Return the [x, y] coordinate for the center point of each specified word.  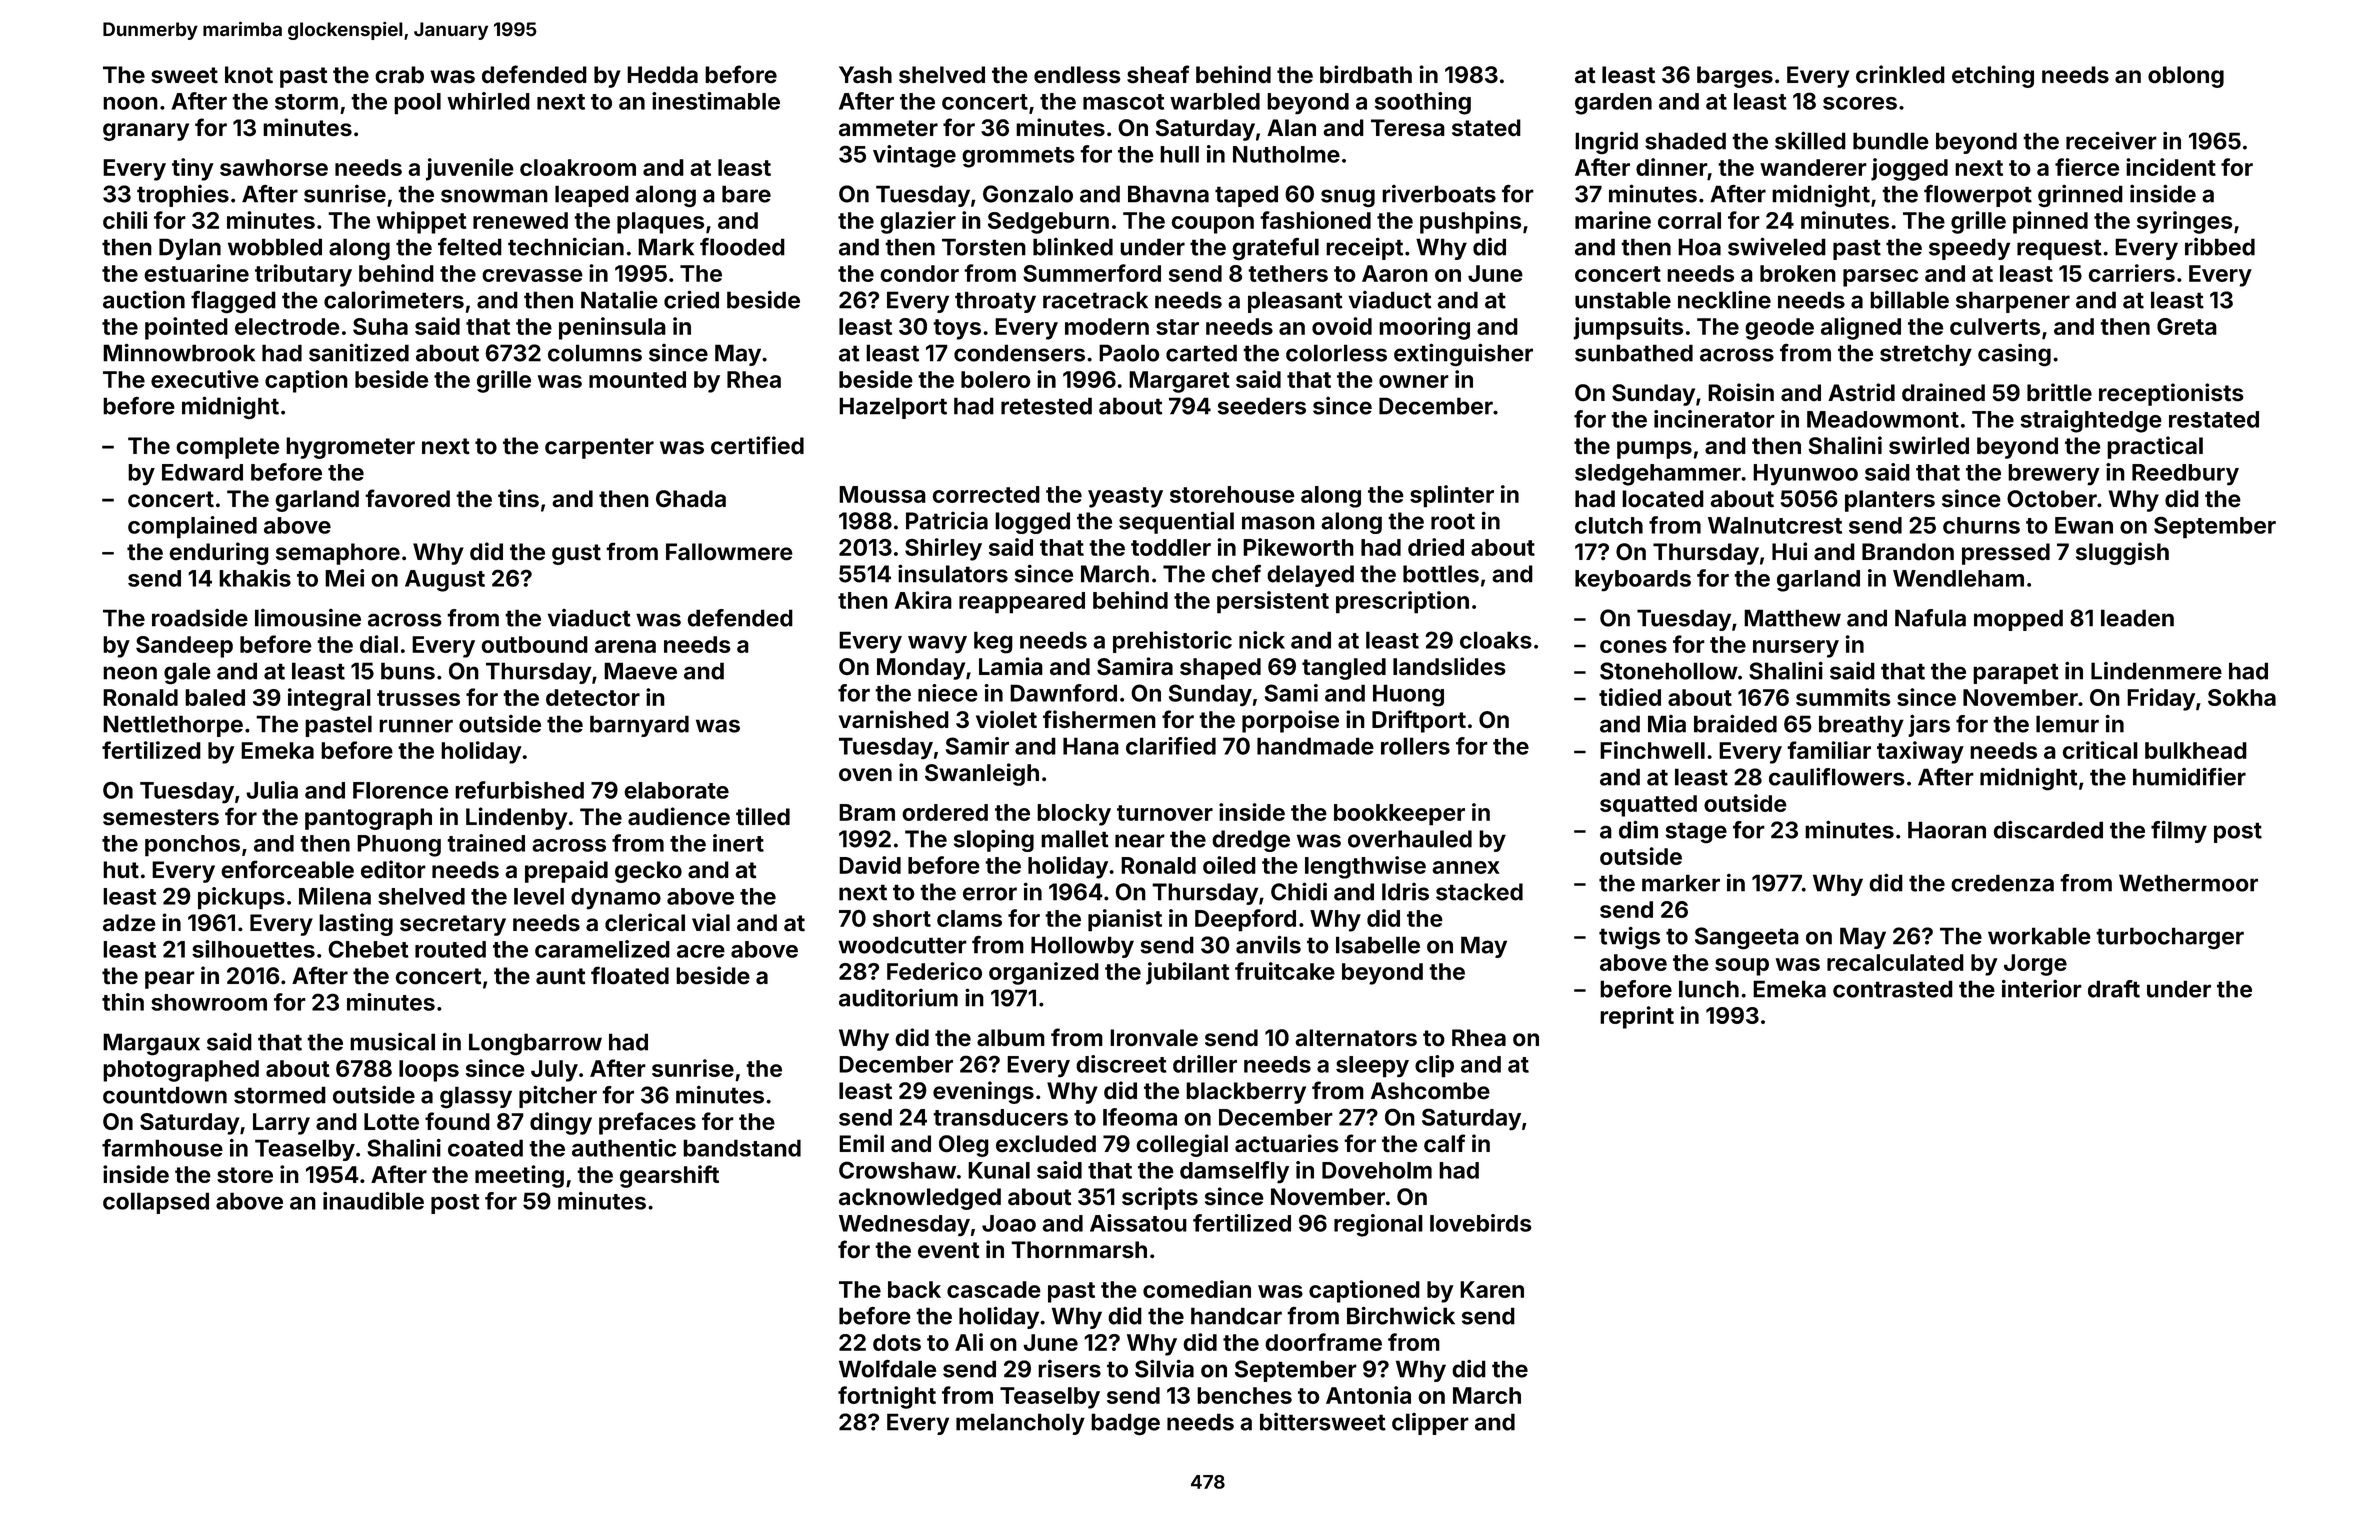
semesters [161, 817]
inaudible [373, 1201]
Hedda [662, 75]
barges [1735, 77]
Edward [202, 472]
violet [1006, 719]
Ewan [2084, 525]
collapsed [156, 1203]
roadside [200, 618]
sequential [1176, 522]
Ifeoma [1140, 1117]
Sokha [2242, 697]
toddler [1171, 547]
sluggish [2122, 553]
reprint [1637, 1017]
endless [1077, 75]
